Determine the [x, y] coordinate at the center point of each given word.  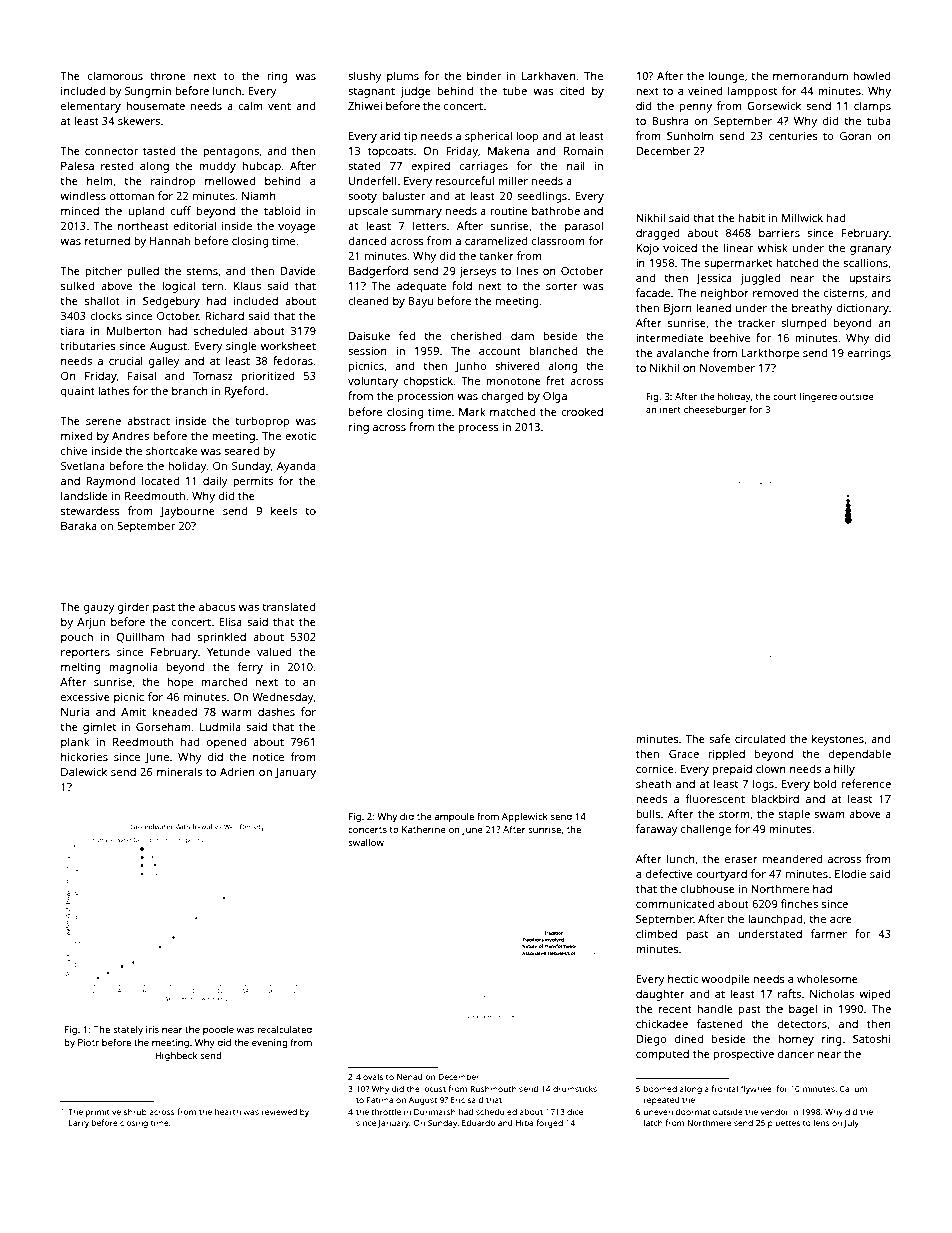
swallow [366, 842]
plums [403, 77]
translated [289, 606]
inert [670, 409]
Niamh [259, 195]
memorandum [810, 75]
